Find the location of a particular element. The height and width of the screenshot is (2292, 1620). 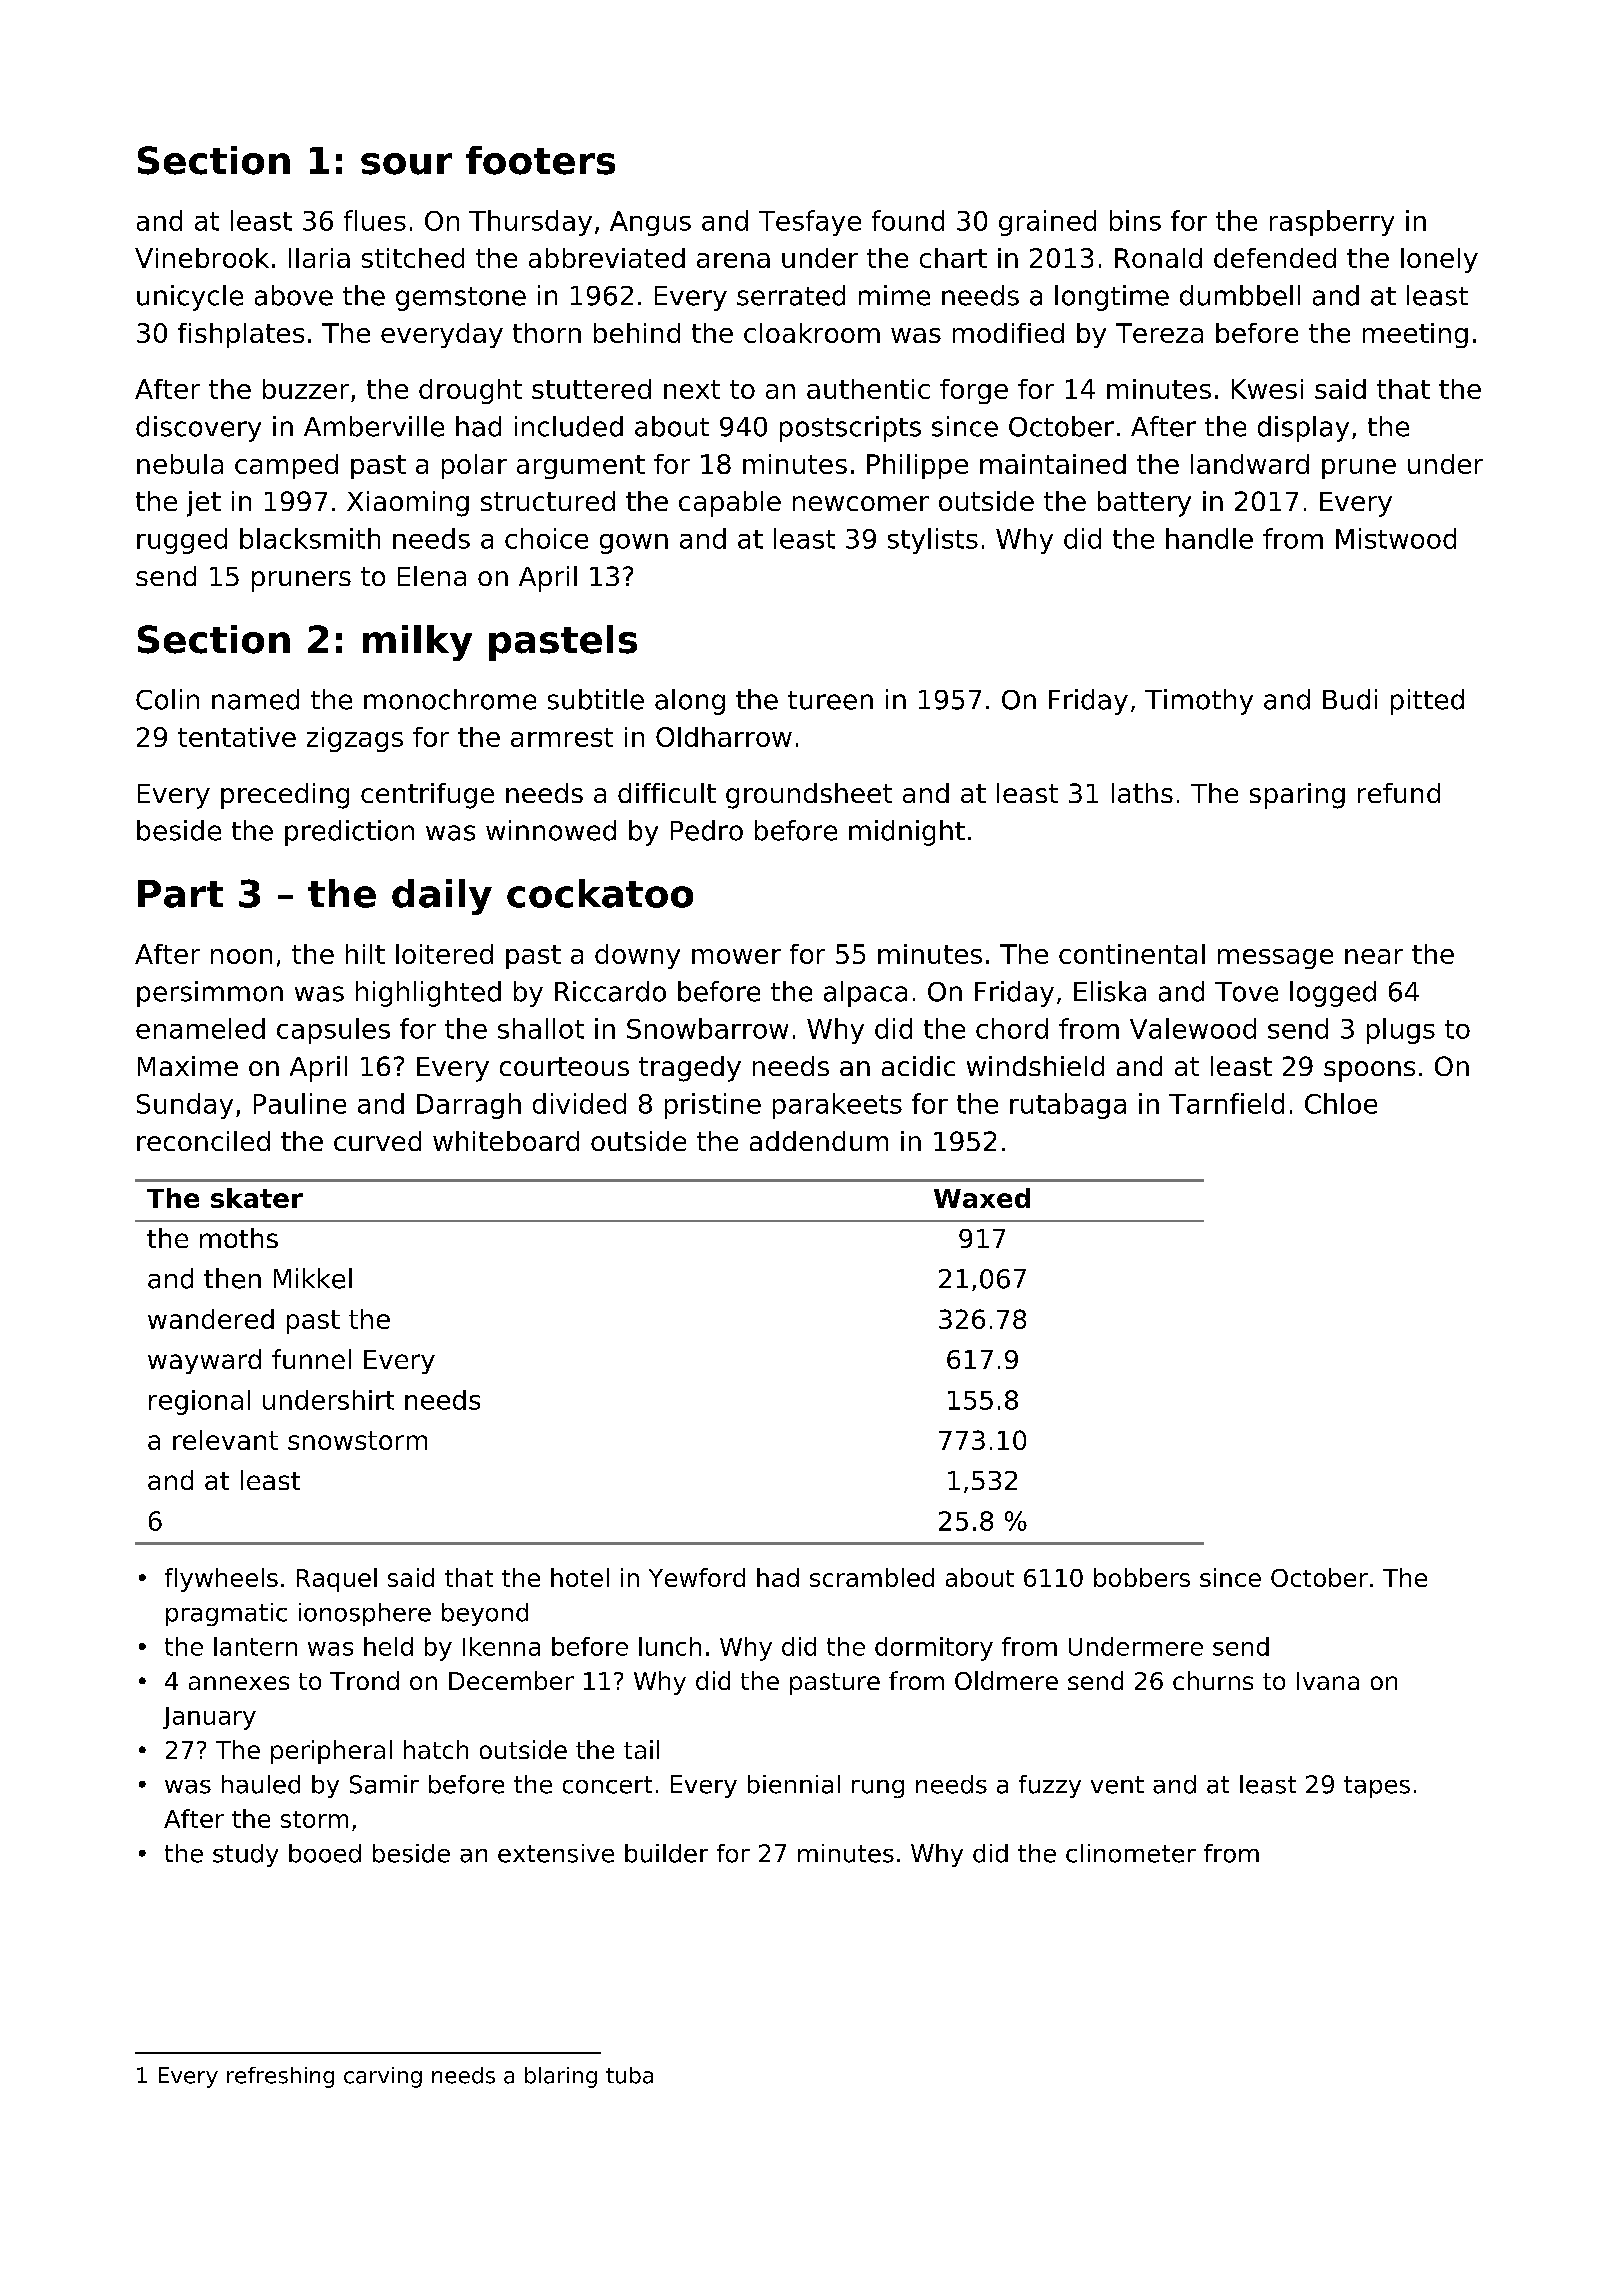

milky is located at coordinates (417, 643).
